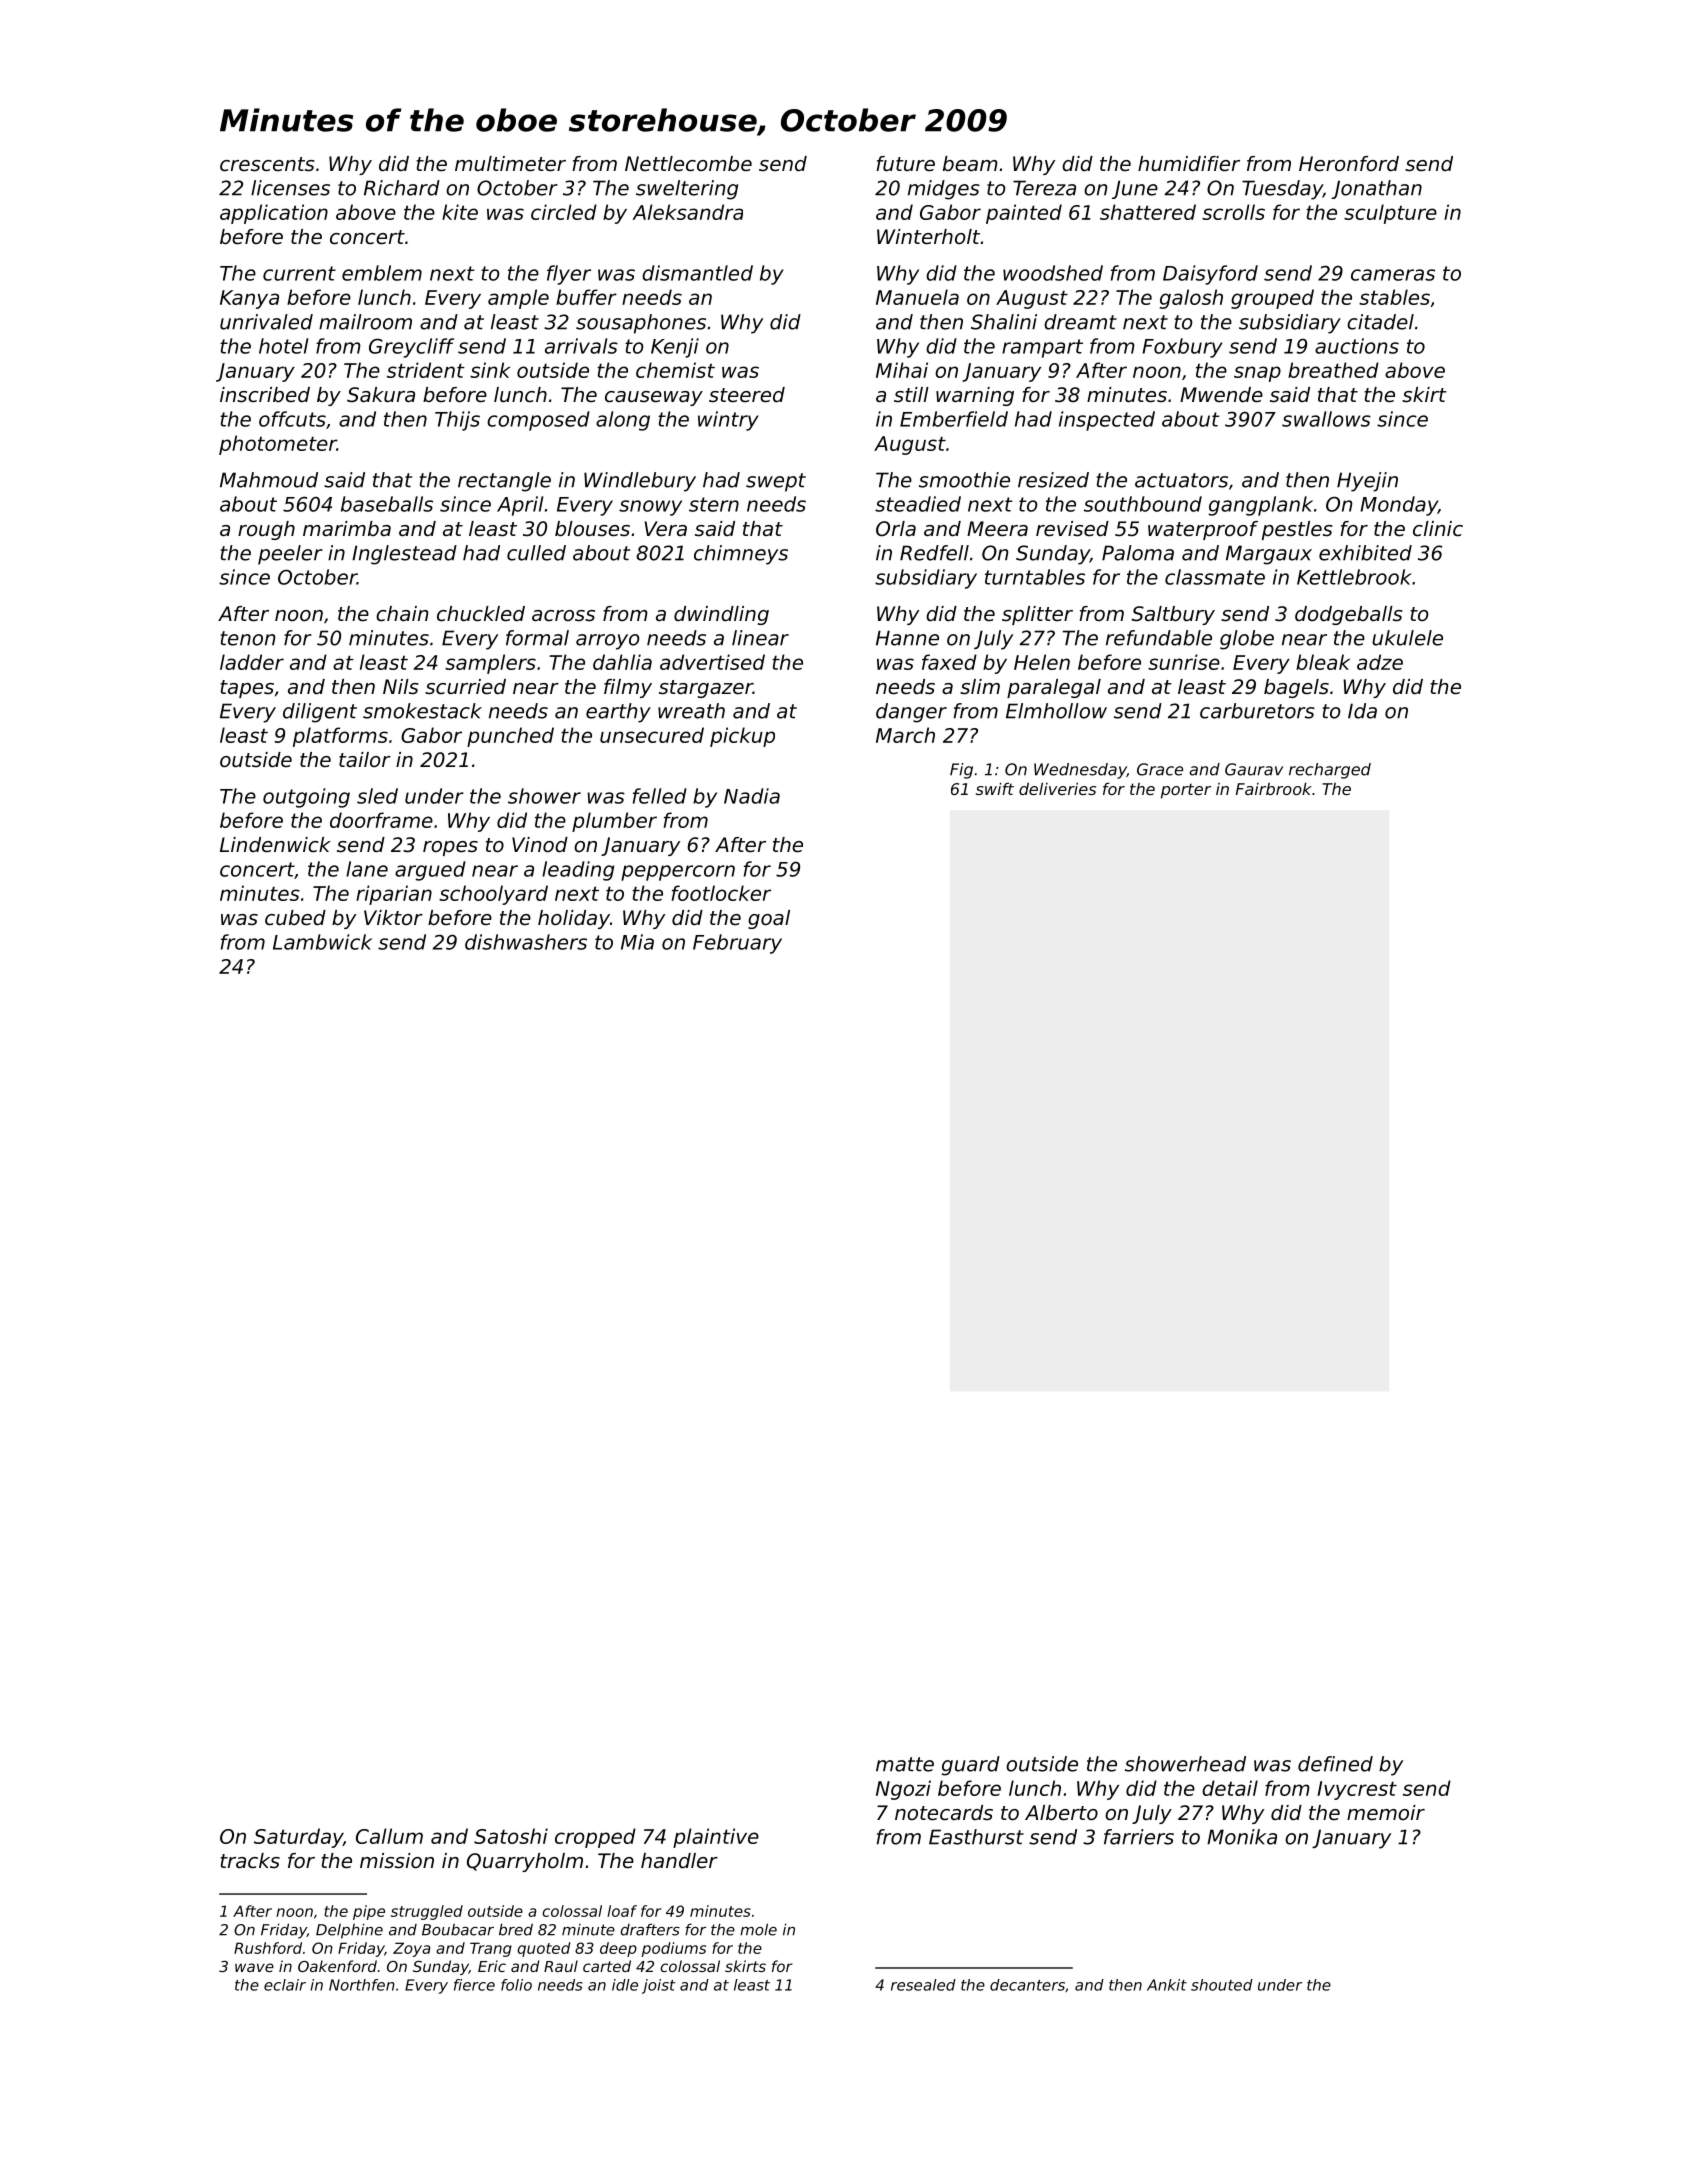 The width and height of the image is (1683, 2178). Describe the element at coordinates (526, 942) in the image. I see `dishwashers` at that location.
